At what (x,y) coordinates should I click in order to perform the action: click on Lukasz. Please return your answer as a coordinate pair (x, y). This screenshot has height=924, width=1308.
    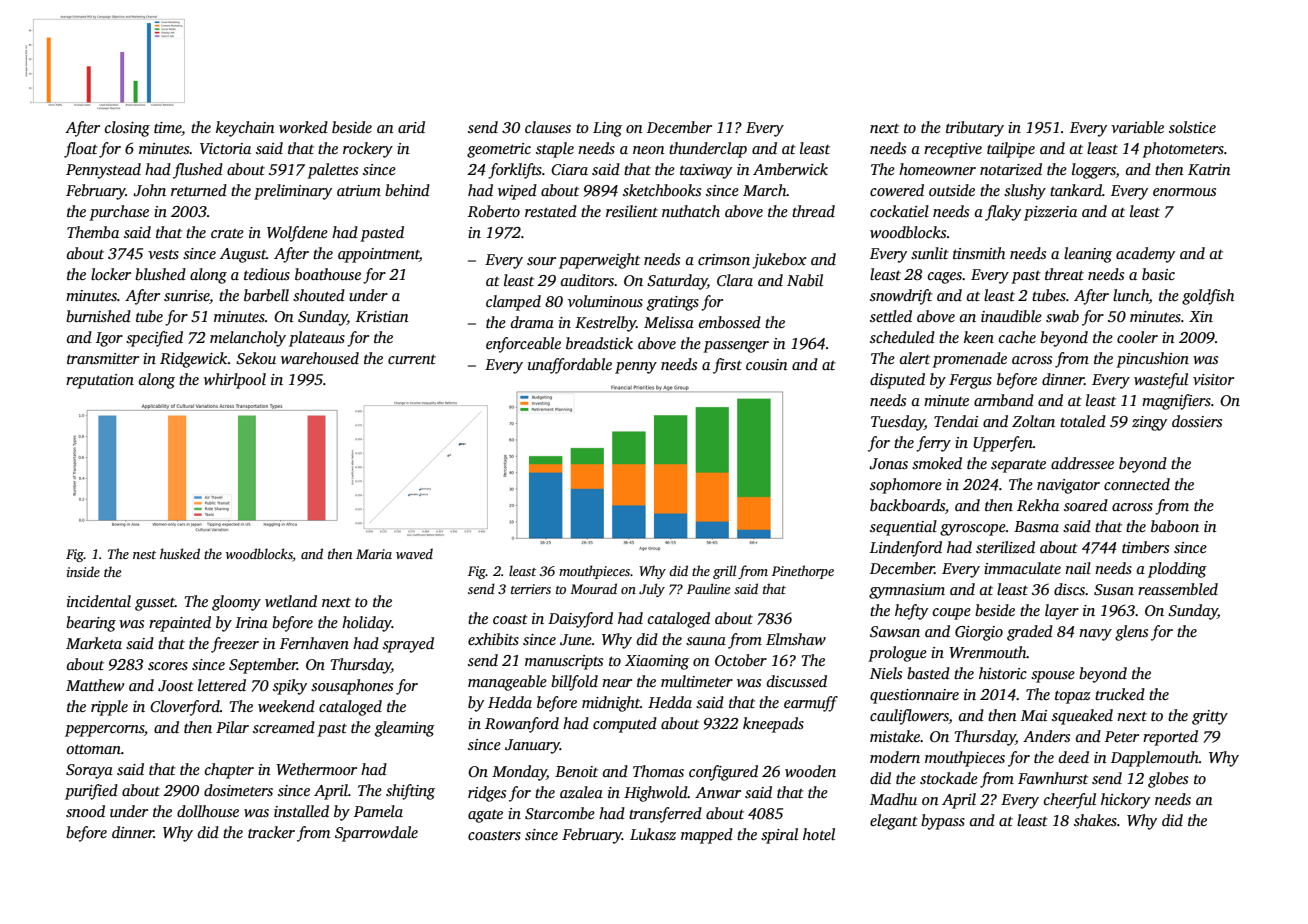
    Looking at the image, I should click on (653, 834).
